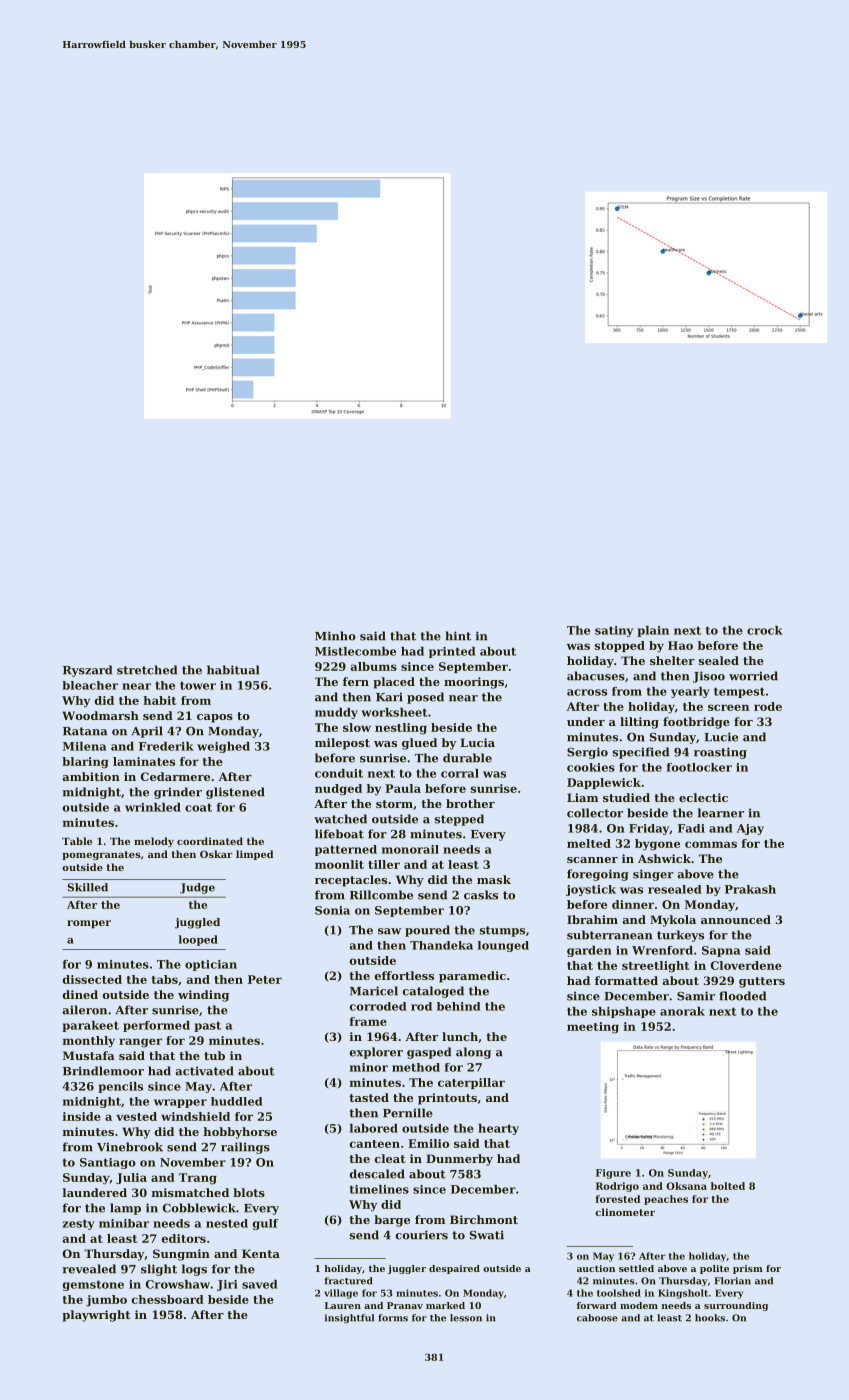  Describe the element at coordinates (85, 731) in the screenshot. I see `Ratana` at that location.
